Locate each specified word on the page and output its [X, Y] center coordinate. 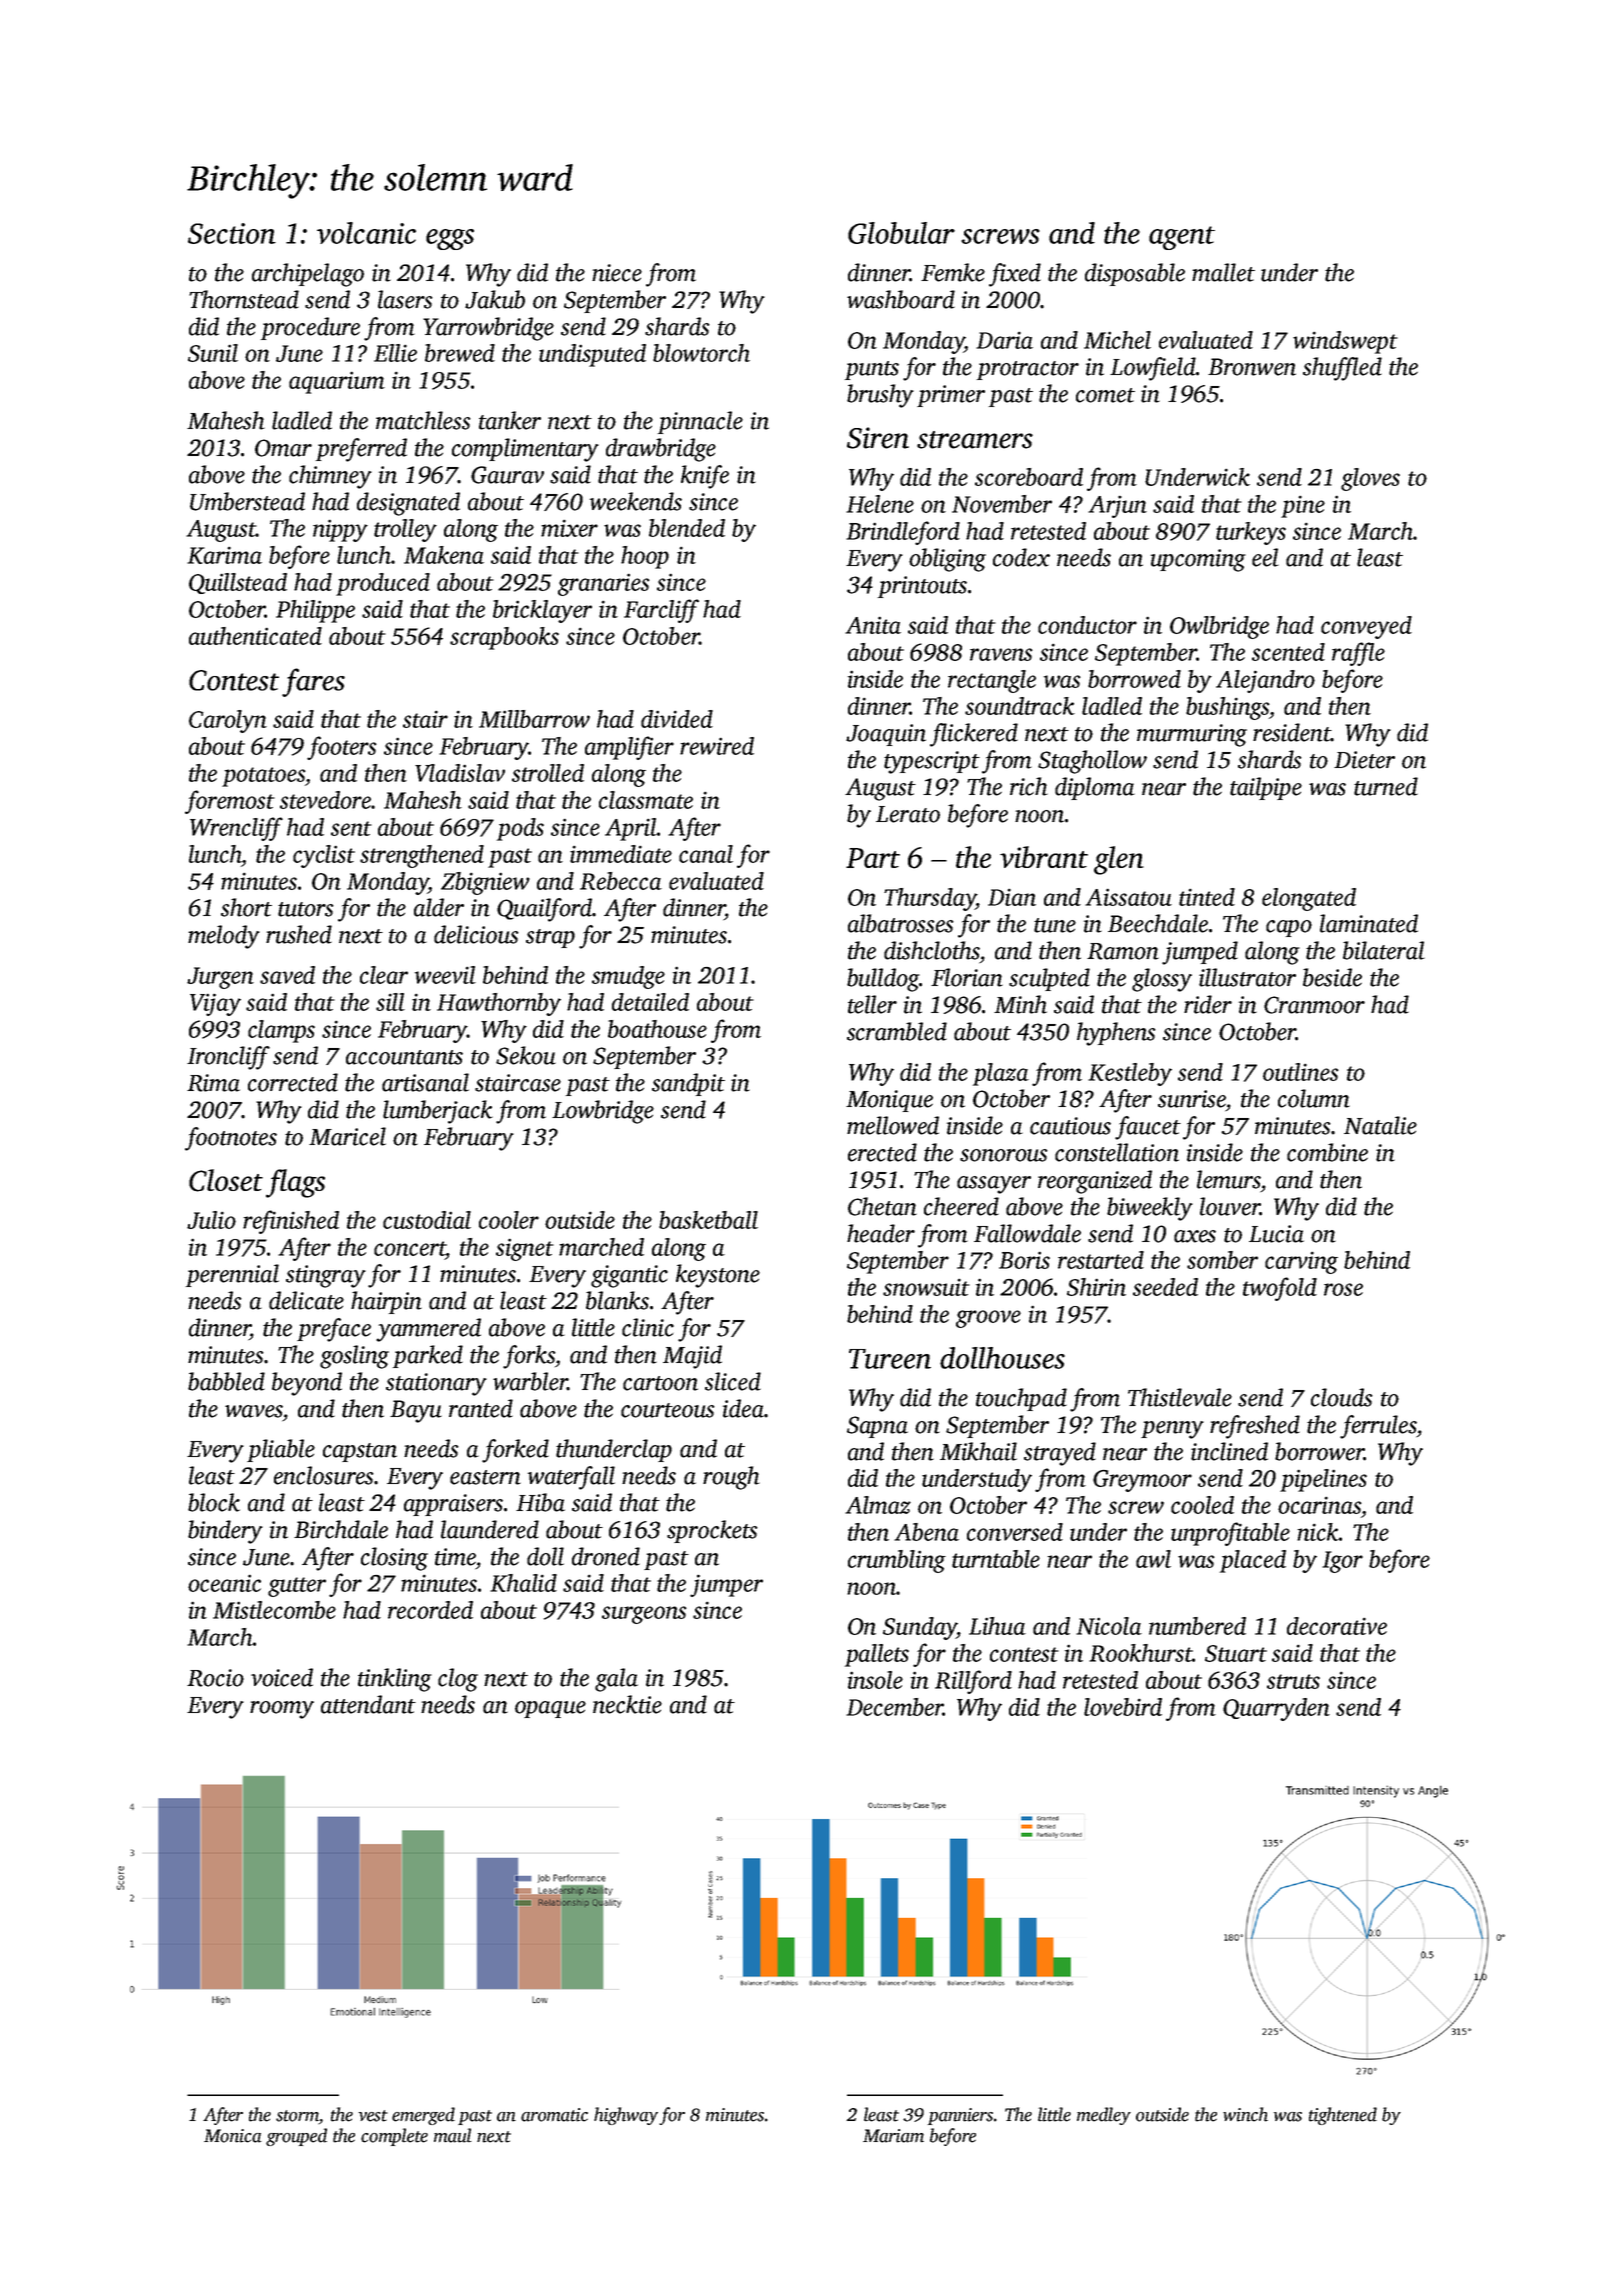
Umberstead [247, 501]
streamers [975, 440]
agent [1182, 238]
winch [1245, 2114]
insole [875, 1680]
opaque [550, 1709]
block [214, 1502]
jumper [726, 1585]
